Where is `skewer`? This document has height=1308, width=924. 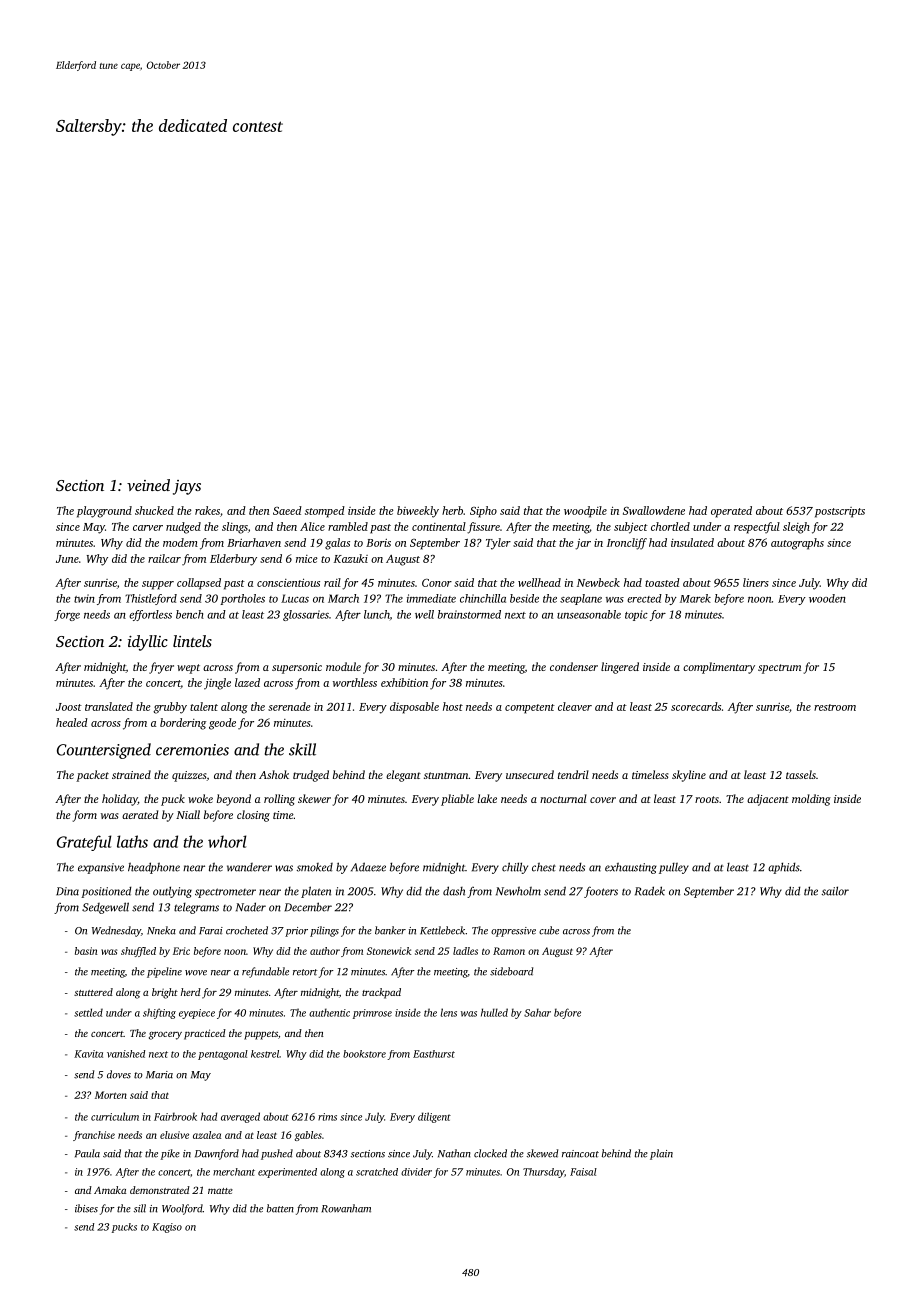 skewer is located at coordinates (314, 798).
